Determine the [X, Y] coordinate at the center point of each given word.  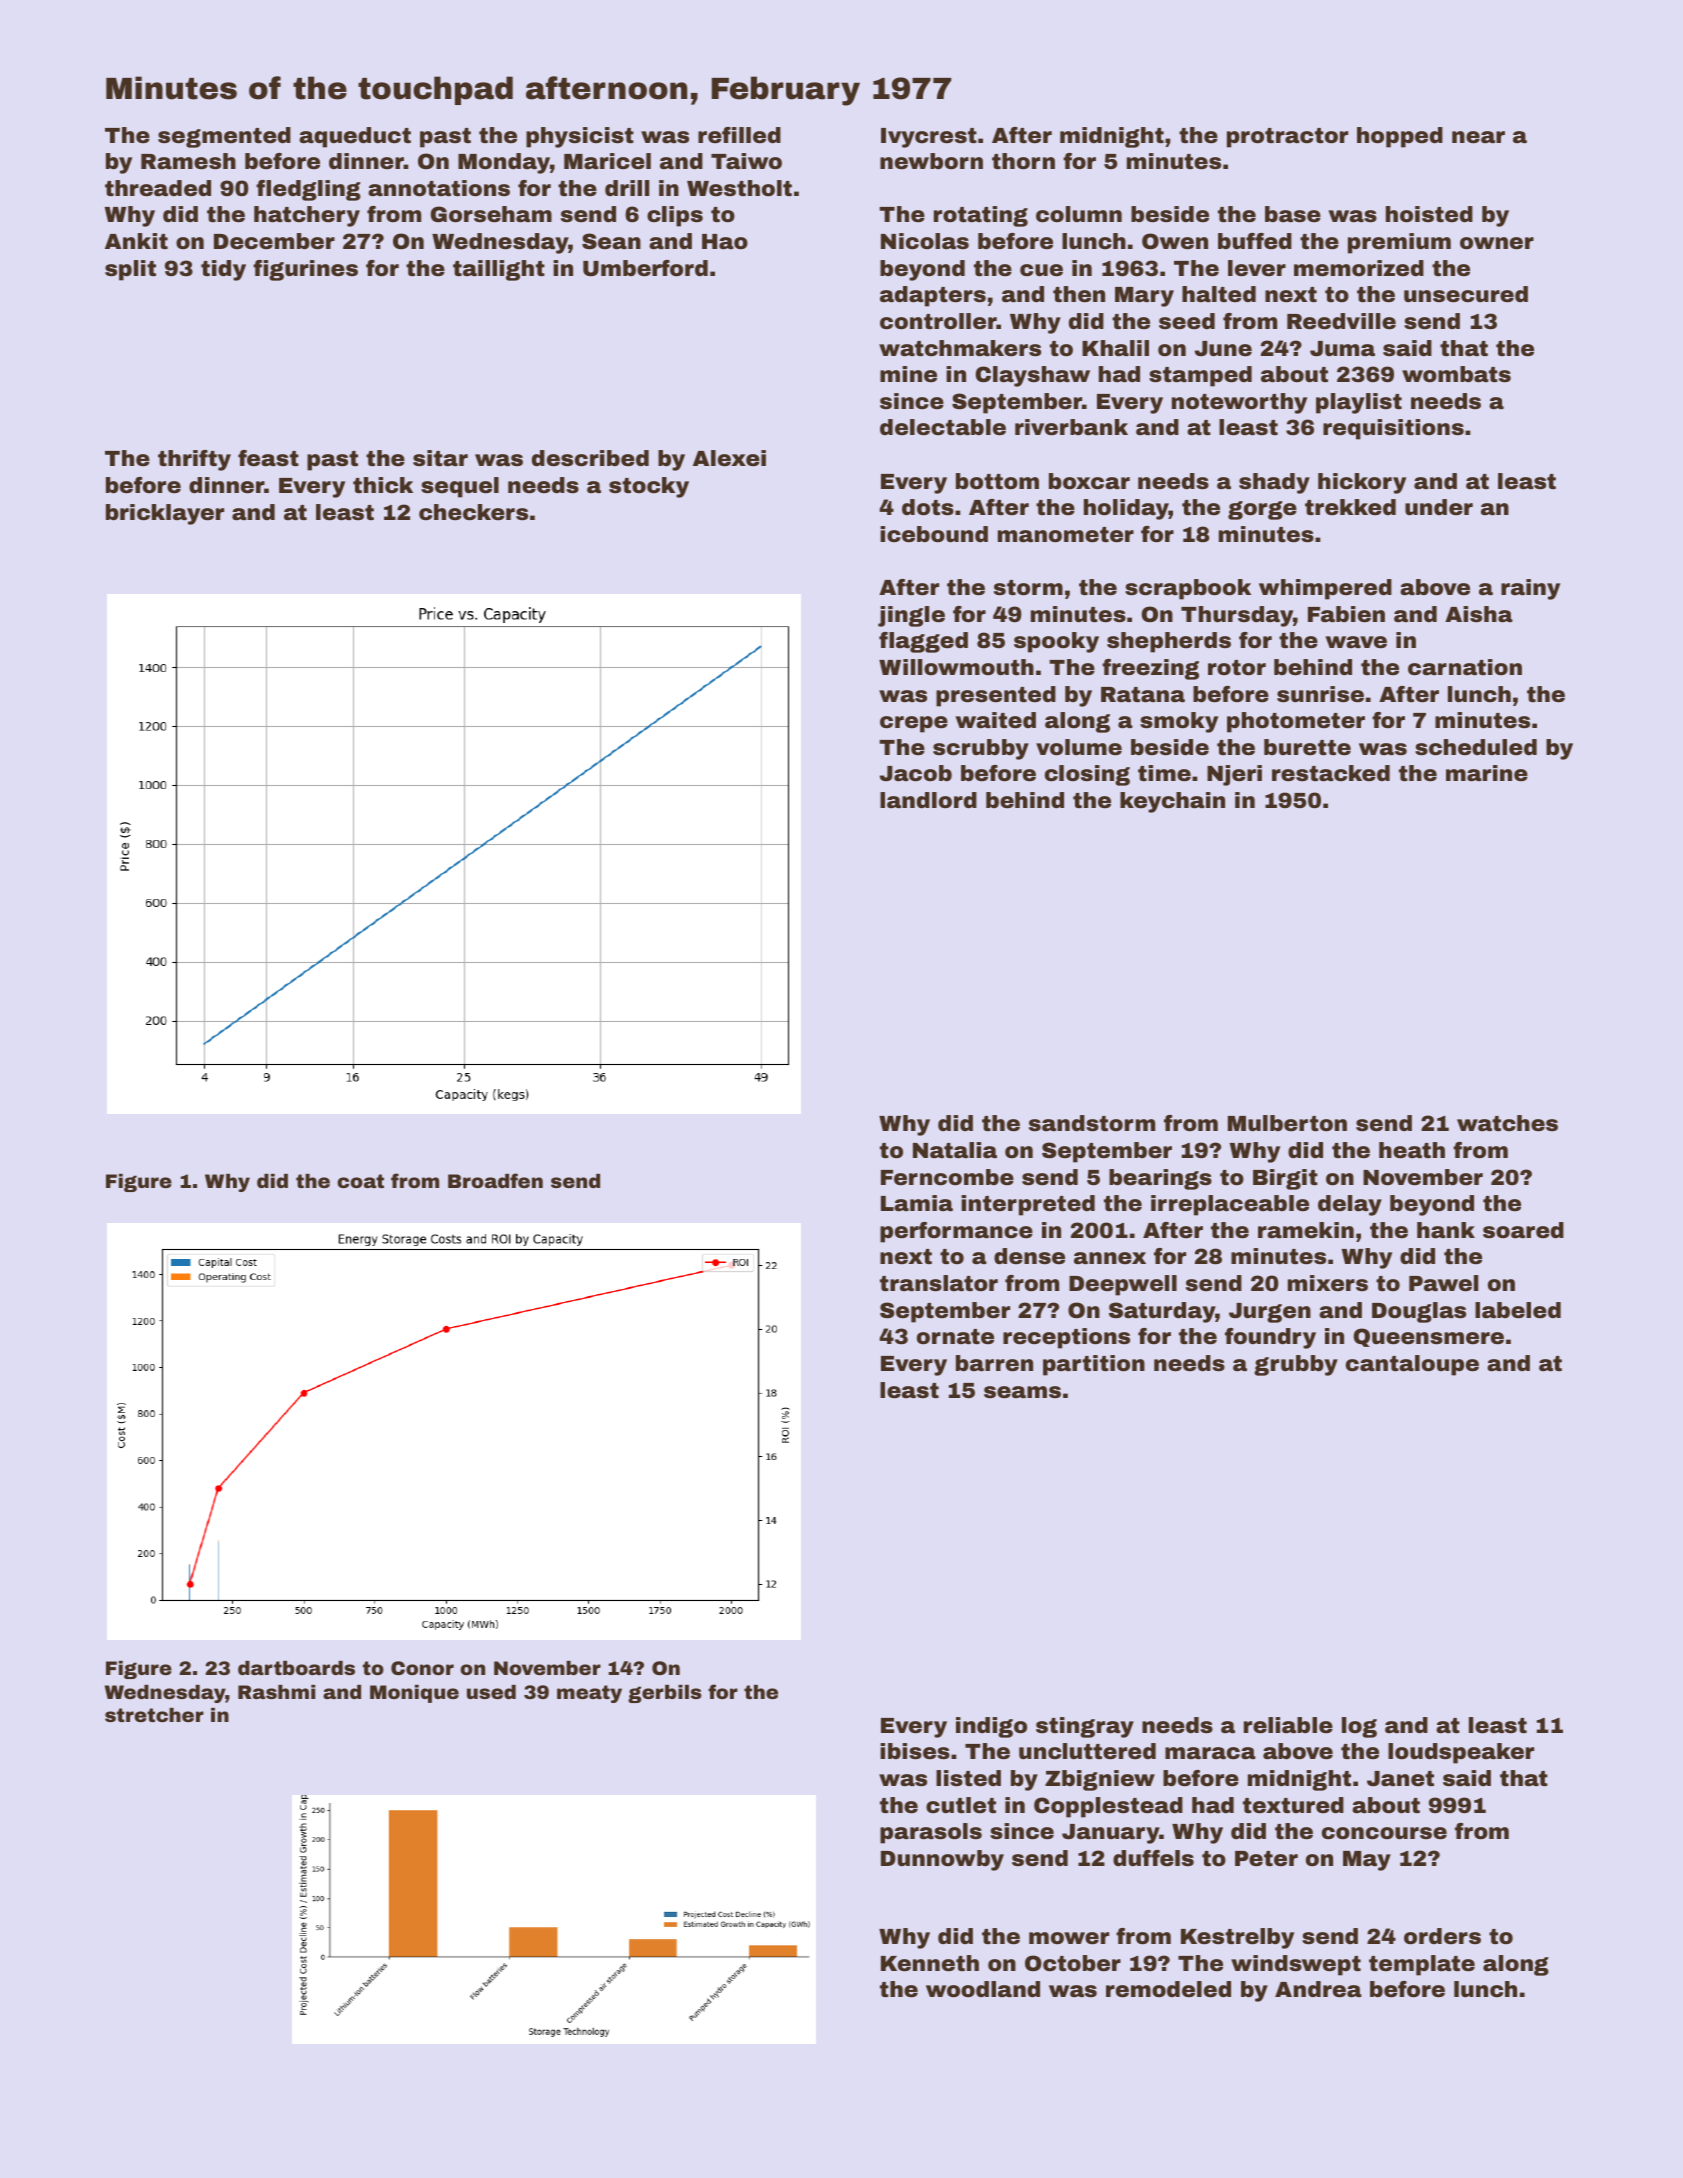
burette [1307, 747]
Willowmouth [956, 667]
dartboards [296, 1668]
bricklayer [165, 514]
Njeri [1234, 775]
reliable [1288, 1725]
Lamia [917, 1203]
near [1478, 137]
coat [360, 1181]
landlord [928, 800]
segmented [224, 137]
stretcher [154, 1715]
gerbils [665, 1694]
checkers [473, 512]
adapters [933, 296]
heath [1412, 1150]
